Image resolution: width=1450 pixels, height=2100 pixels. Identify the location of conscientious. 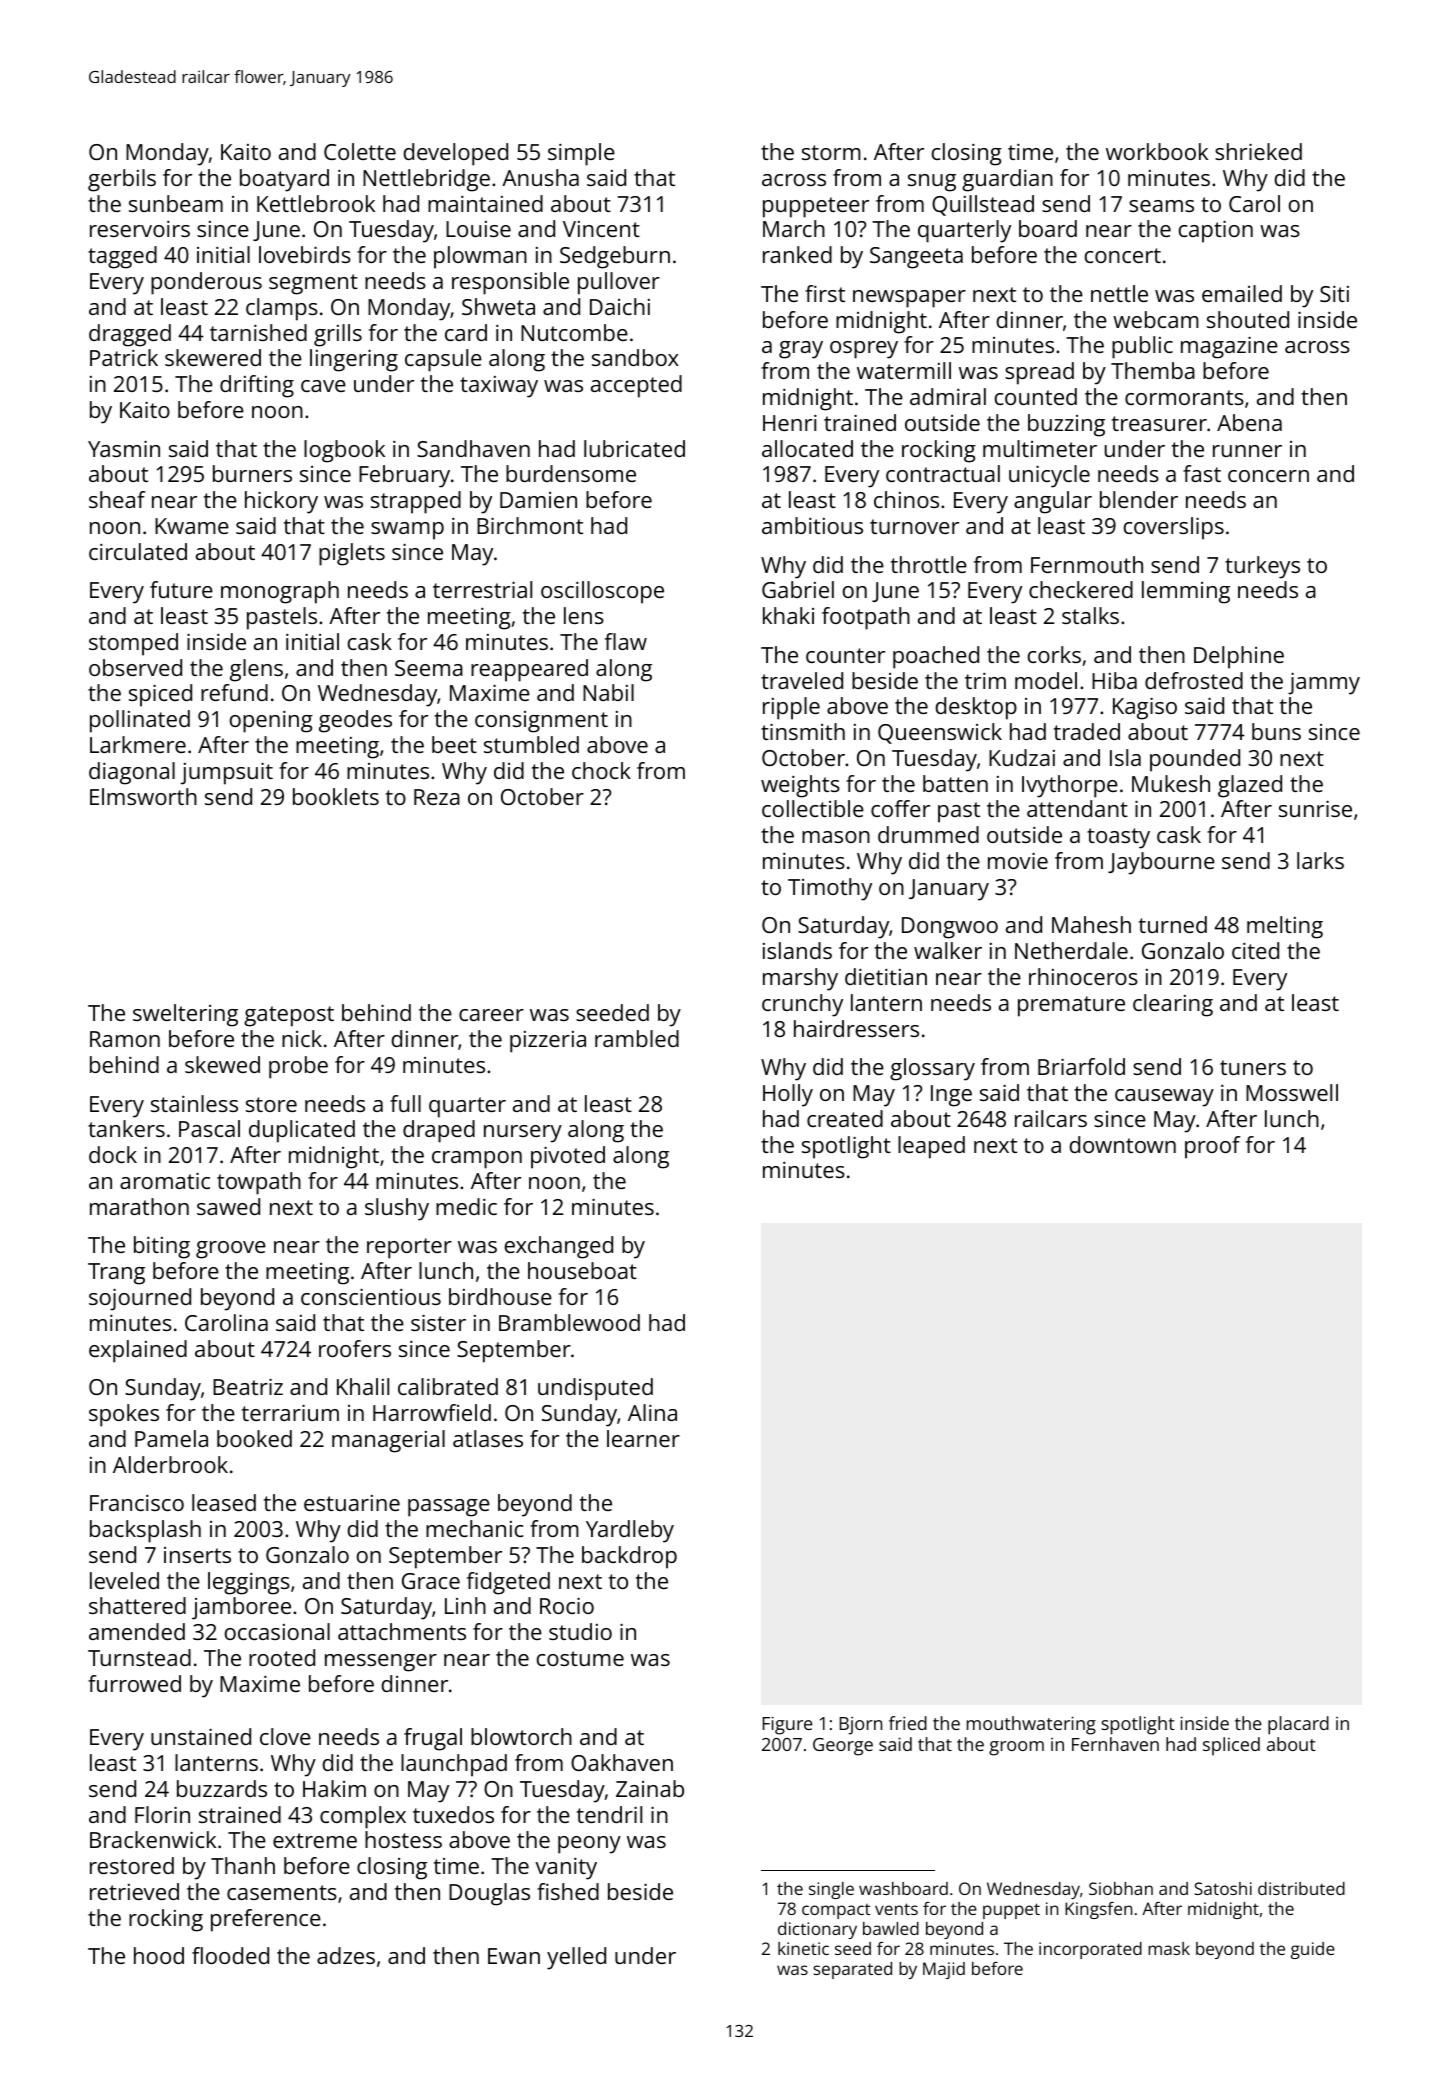
(371, 1296).
